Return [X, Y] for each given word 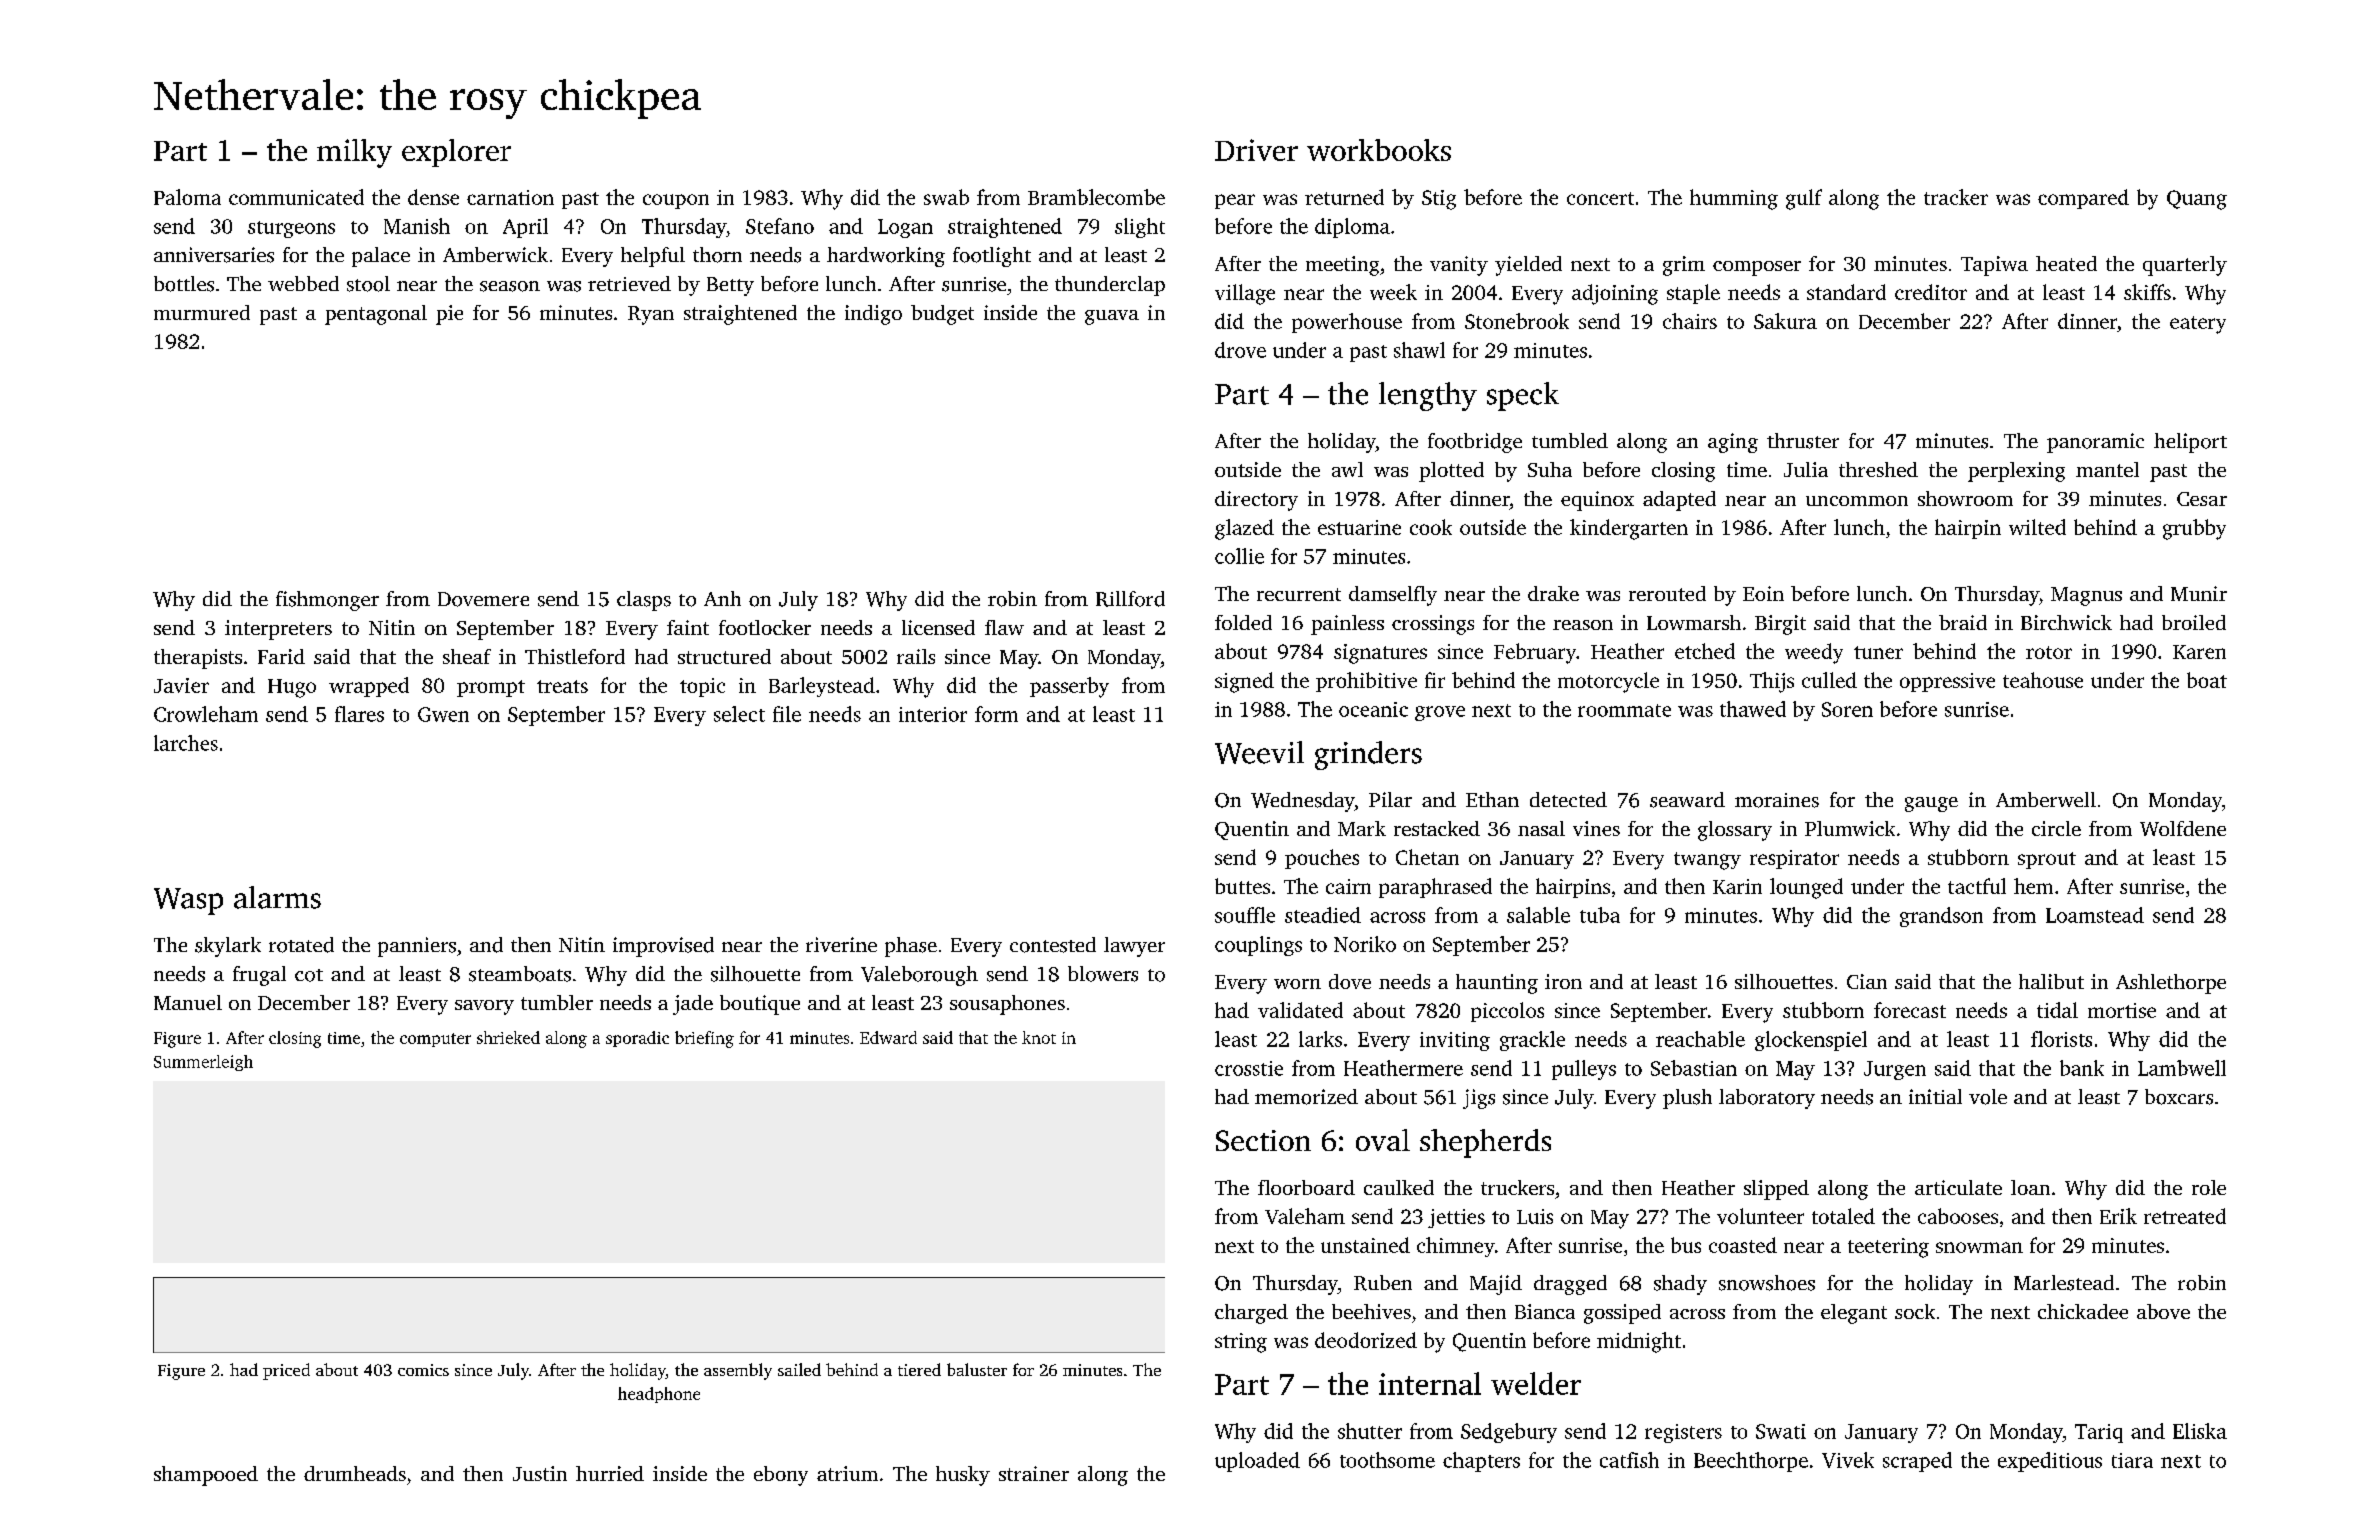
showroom [1965, 498]
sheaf [467, 656]
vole [1988, 1097]
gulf [1804, 199]
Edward [888, 1037]
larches [186, 743]
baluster [977, 1369]
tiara [2132, 1460]
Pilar [1390, 799]
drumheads [355, 1473]
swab [946, 197]
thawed [1753, 709]
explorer [456, 153]
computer [435, 1040]
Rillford [1130, 599]
